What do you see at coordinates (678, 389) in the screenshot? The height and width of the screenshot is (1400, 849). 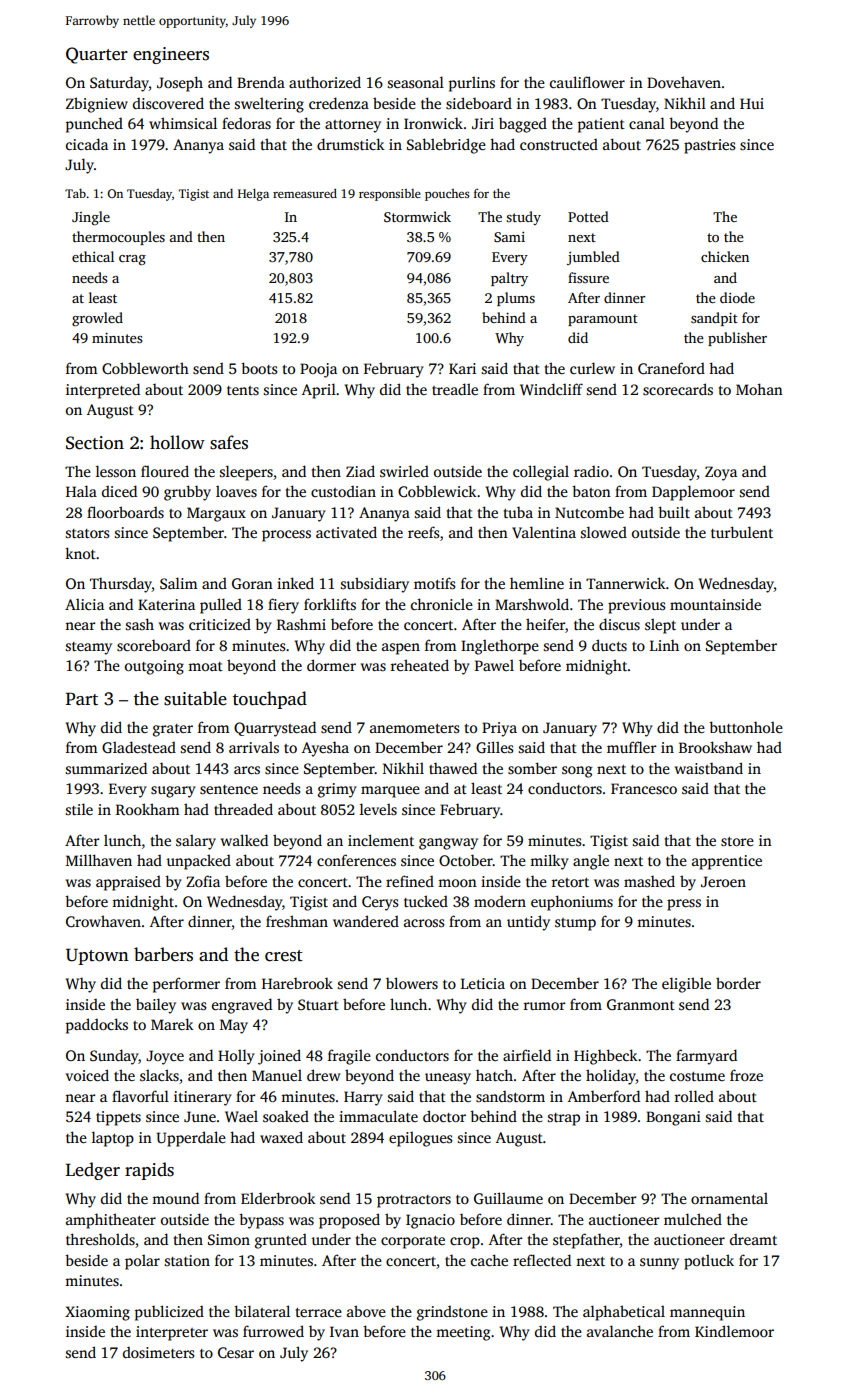 I see `scorecards` at bounding box center [678, 389].
